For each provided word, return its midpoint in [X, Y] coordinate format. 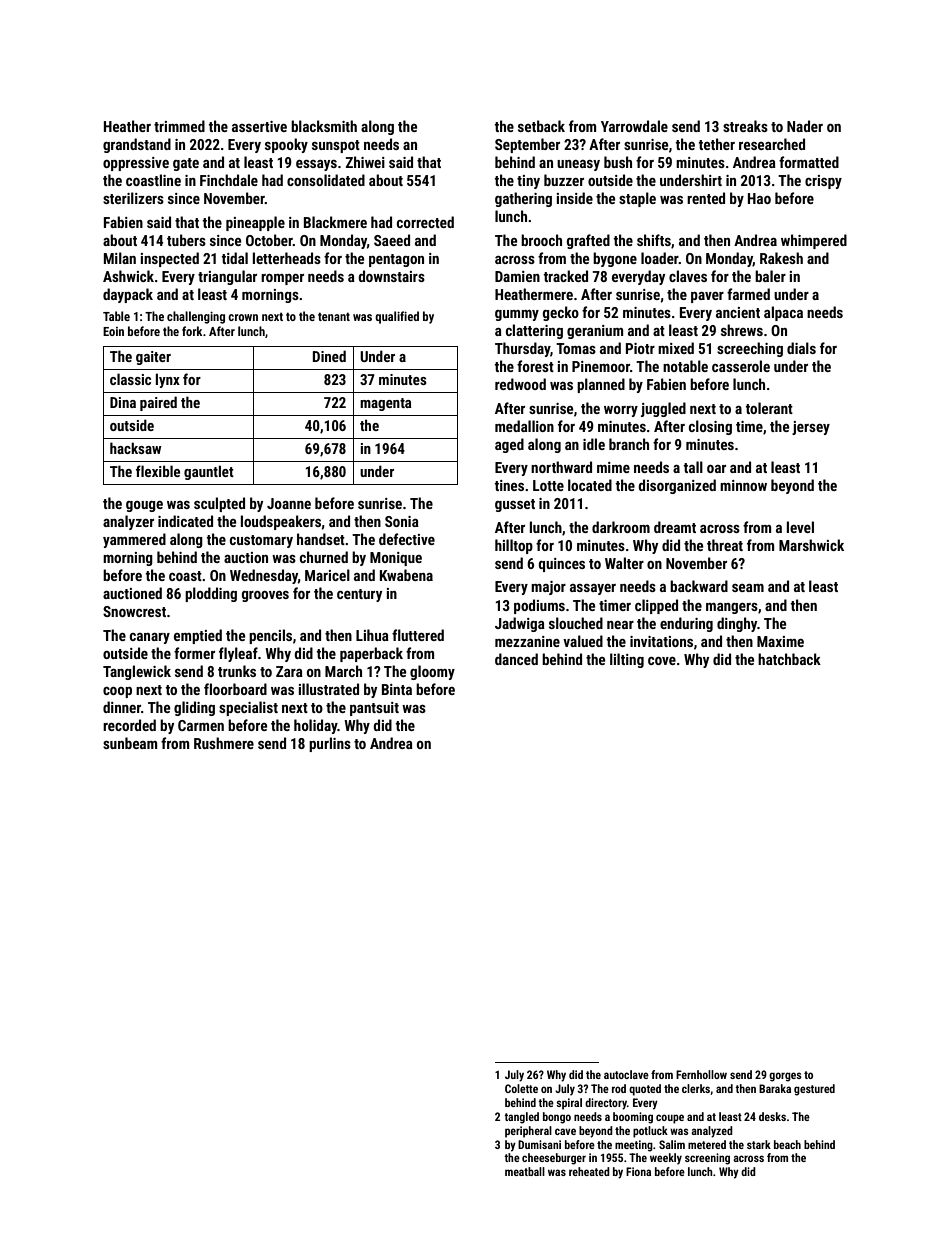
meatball [525, 1171]
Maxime [780, 641]
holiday [316, 726]
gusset [515, 505]
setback [541, 126]
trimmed [179, 126]
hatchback [789, 659]
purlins [330, 744]
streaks [745, 126]
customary [261, 541]
